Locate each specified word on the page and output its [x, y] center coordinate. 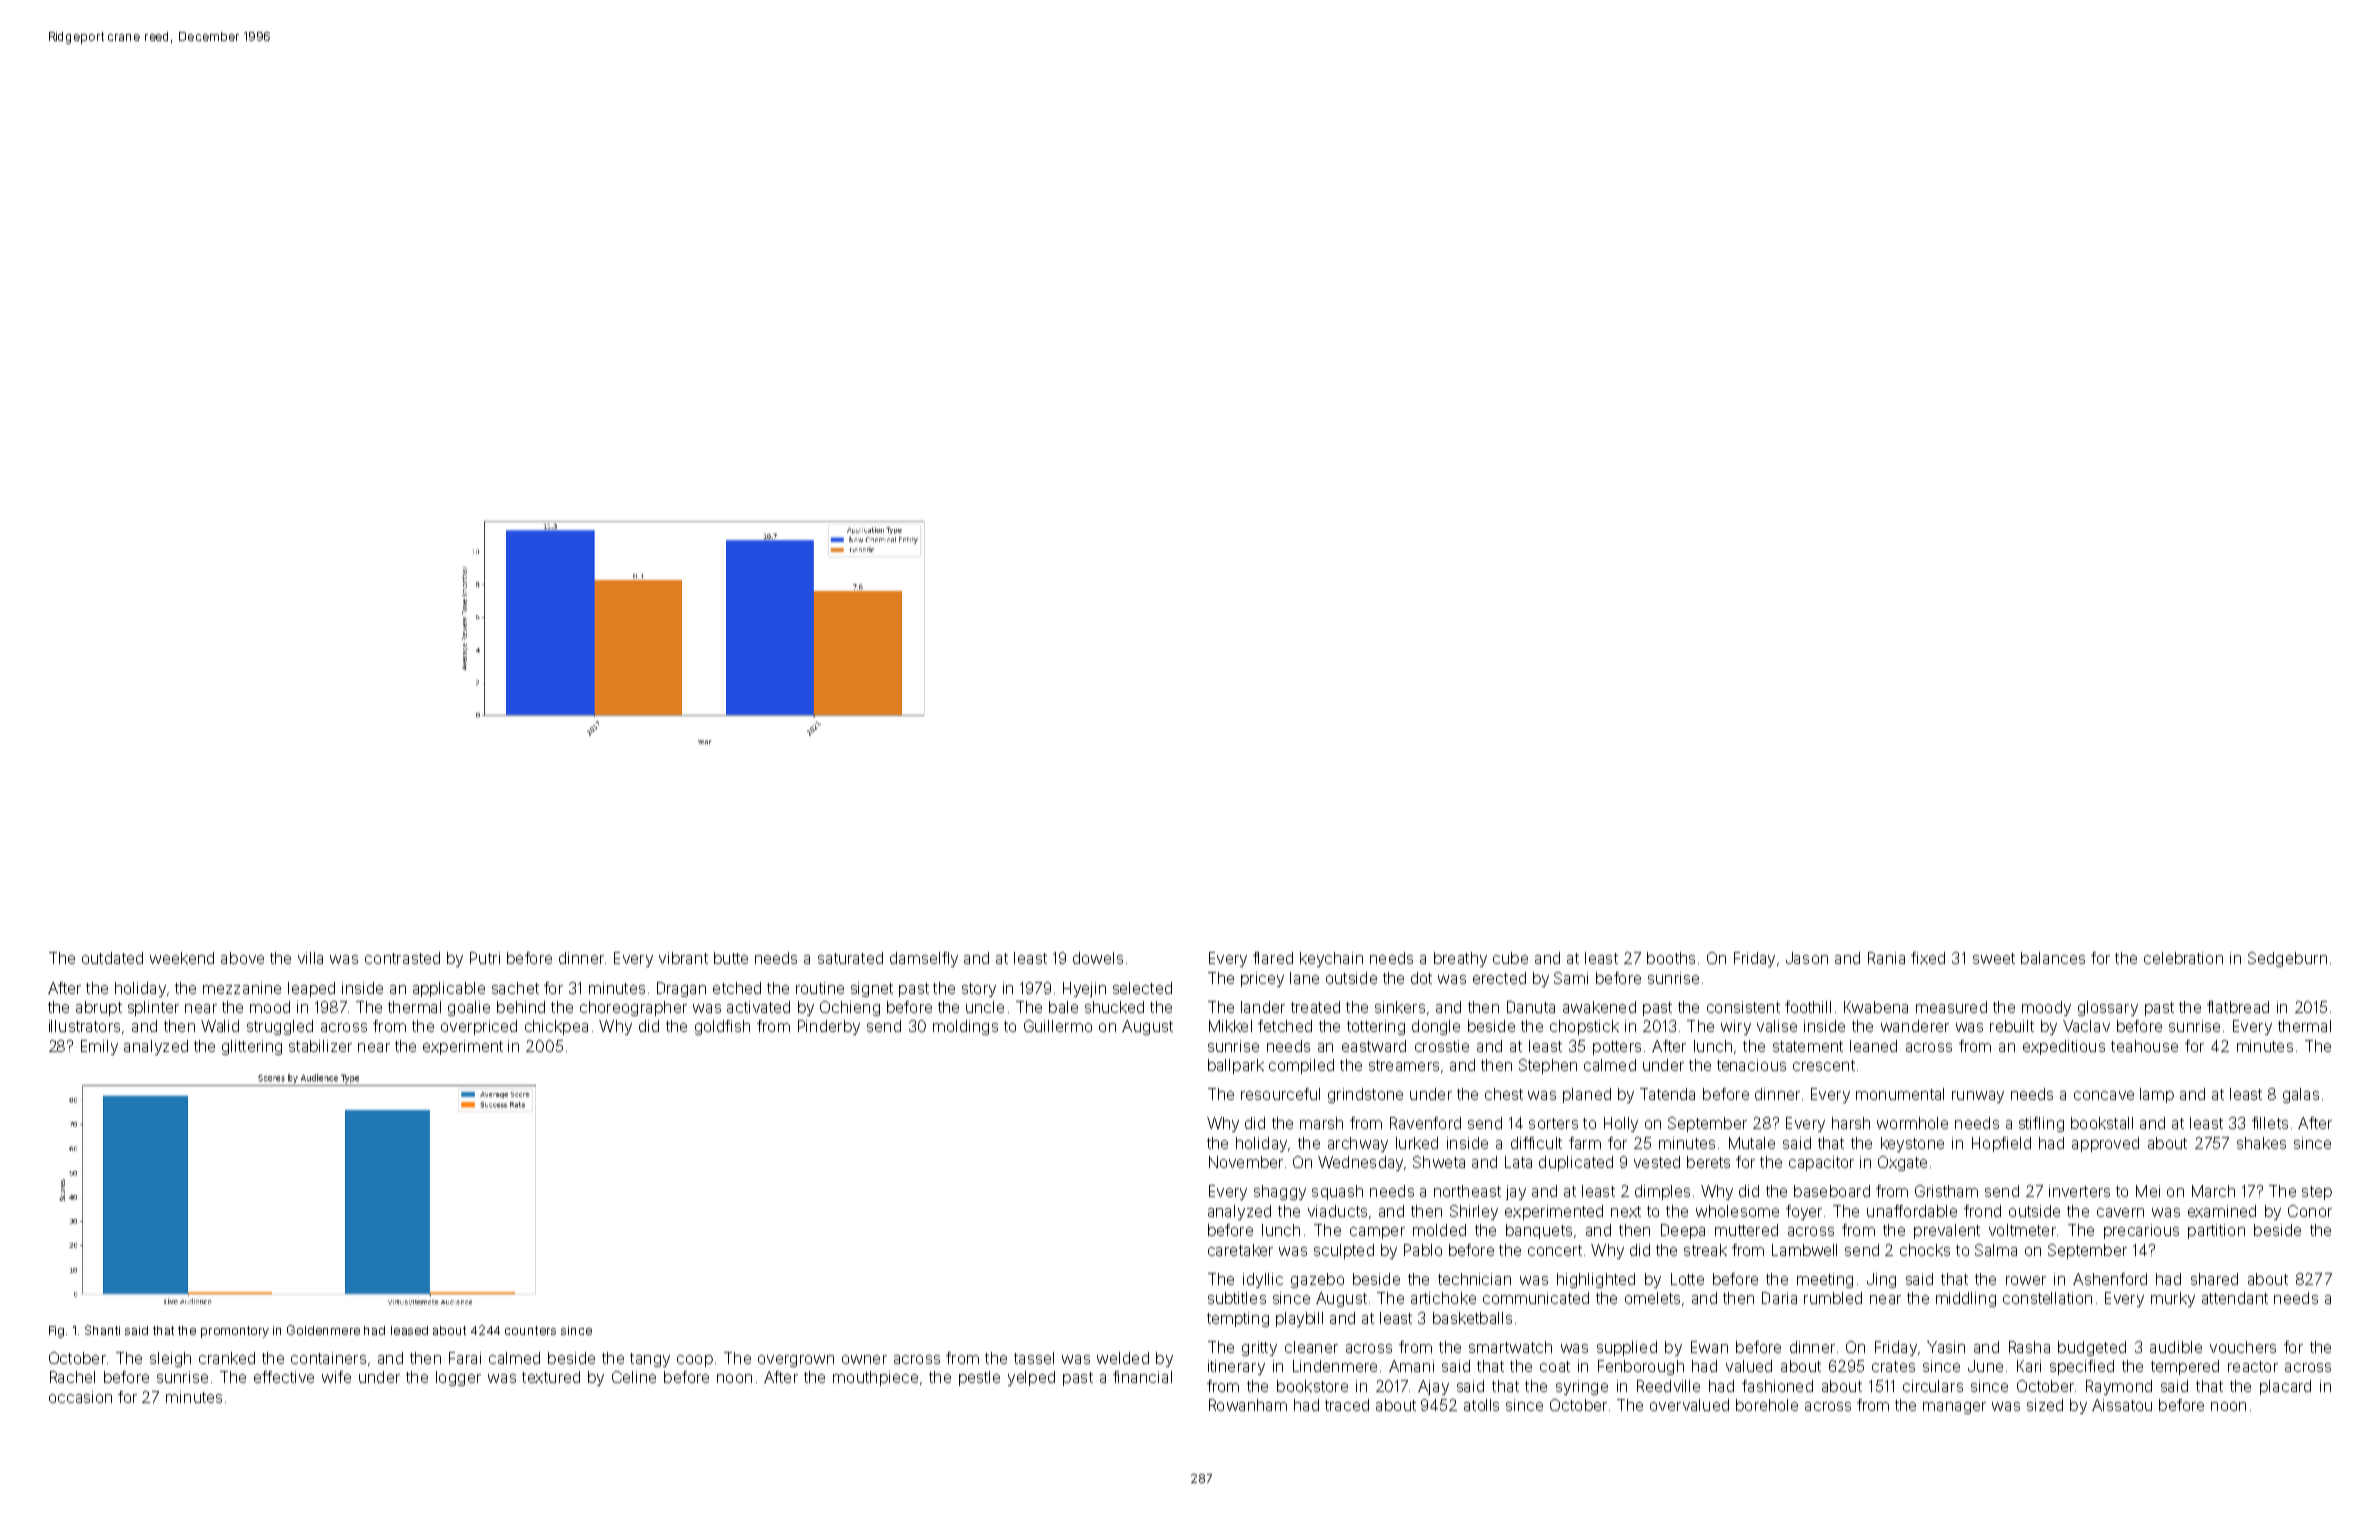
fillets [2270, 1123]
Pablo [1423, 1250]
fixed [1928, 958]
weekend [182, 958]
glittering [252, 1047]
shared [2214, 1279]
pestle [979, 1378]
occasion [80, 1397]
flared [1273, 958]
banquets [1539, 1231]
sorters [1553, 1123]
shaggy [1280, 1192]
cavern [2120, 1212]
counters [530, 1330]
